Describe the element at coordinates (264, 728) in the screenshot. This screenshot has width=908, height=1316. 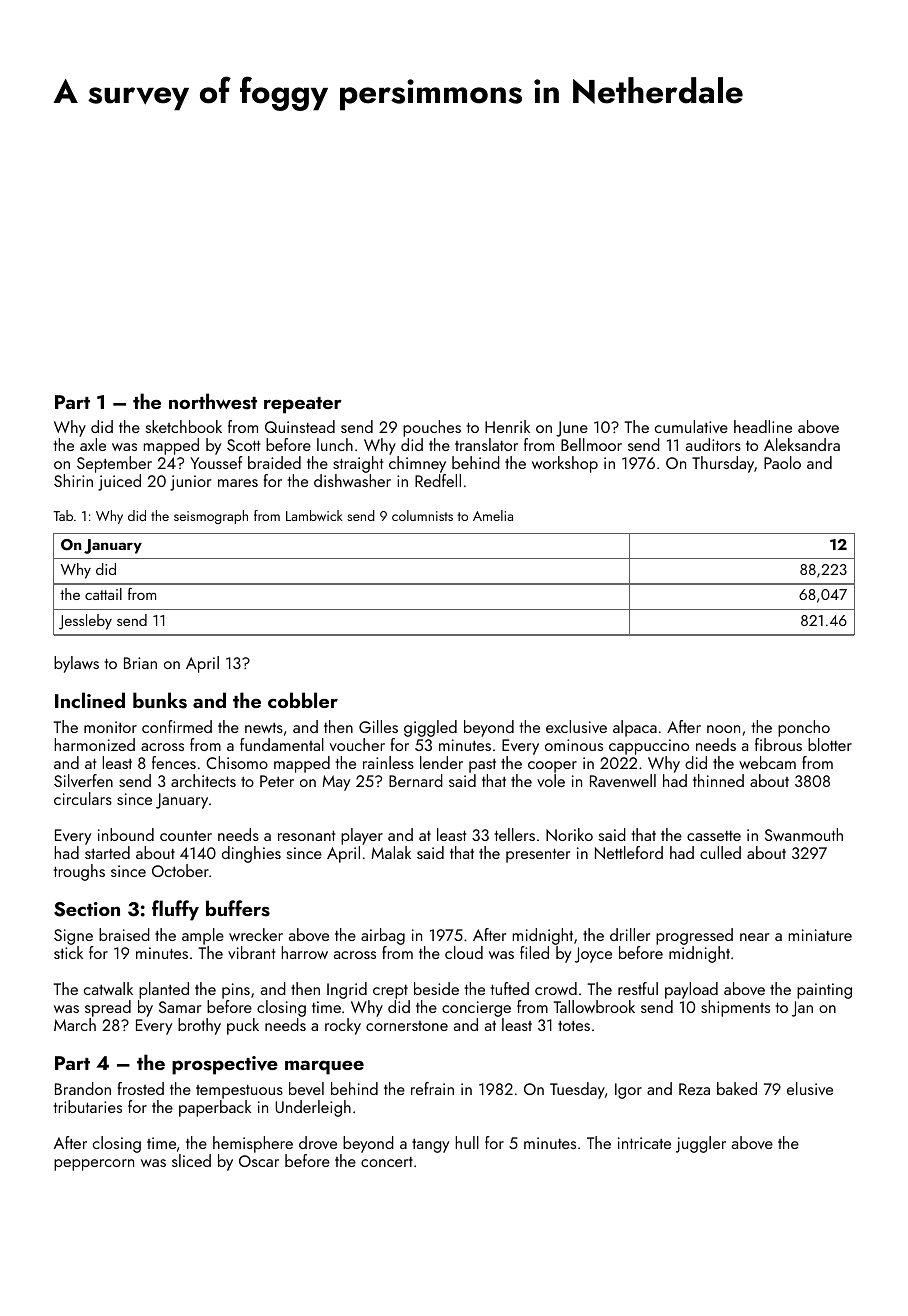
I see `newts` at that location.
